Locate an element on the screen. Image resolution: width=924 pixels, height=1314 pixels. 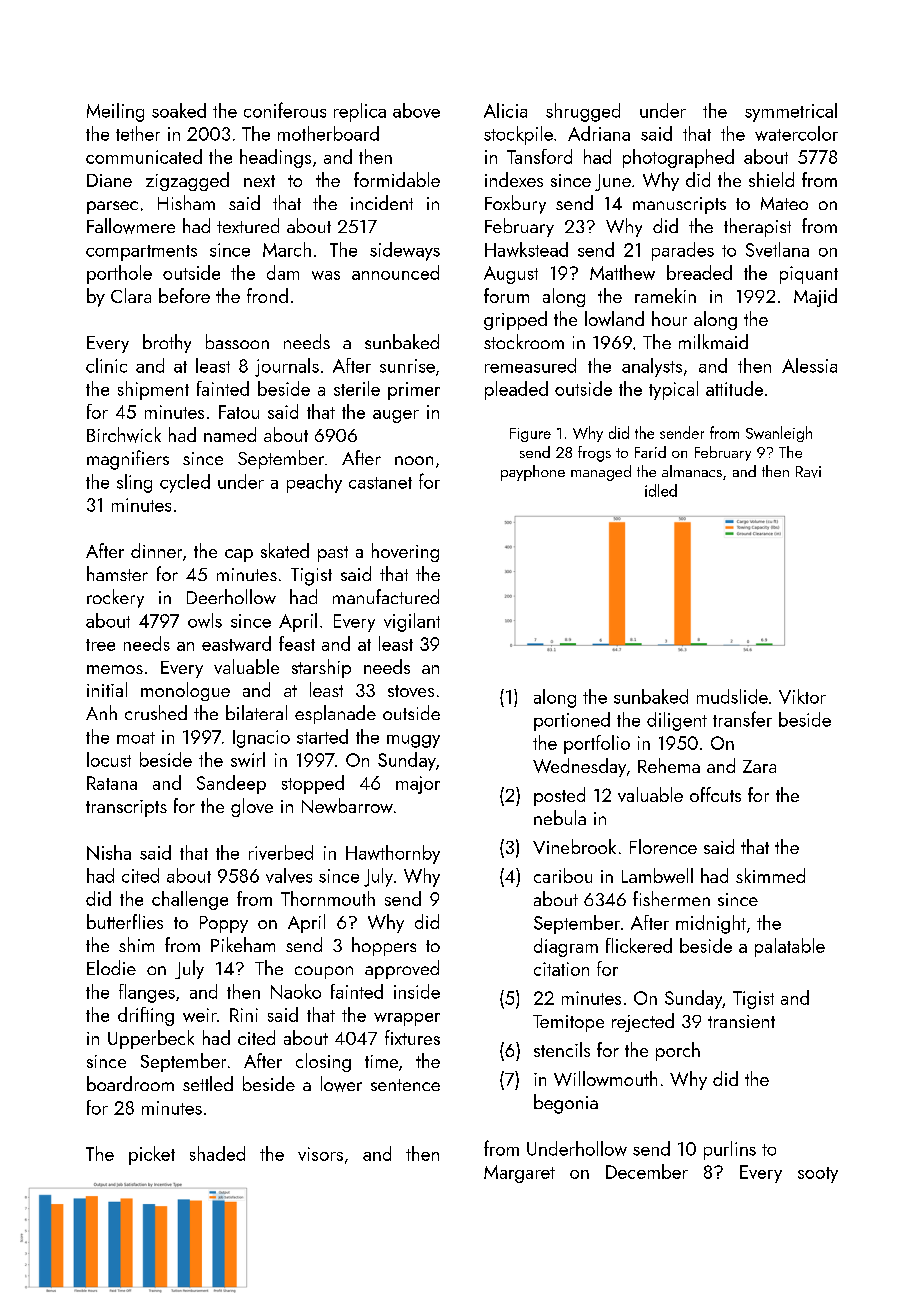
symmetrical is located at coordinates (791, 112).
